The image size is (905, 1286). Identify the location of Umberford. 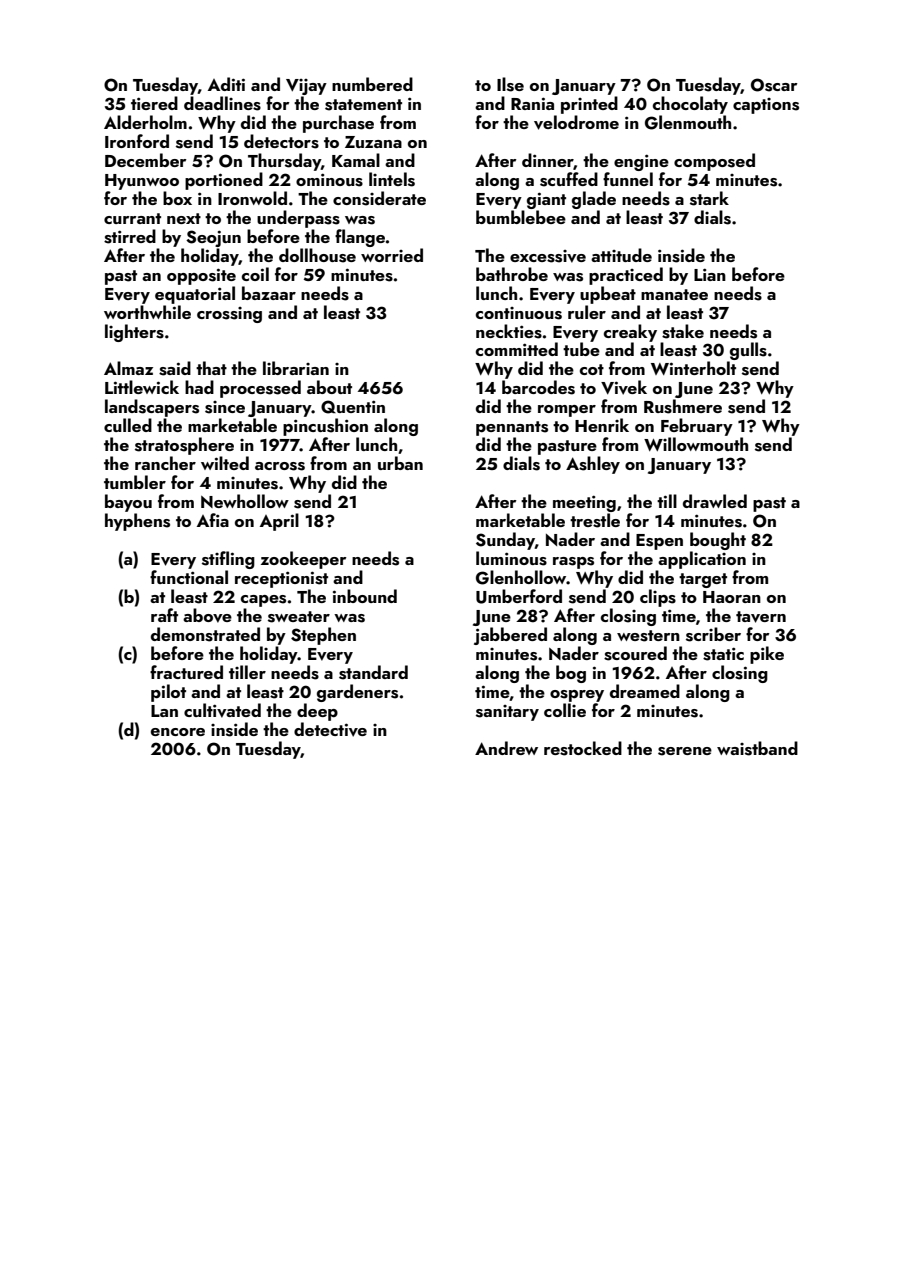
(519, 596).
